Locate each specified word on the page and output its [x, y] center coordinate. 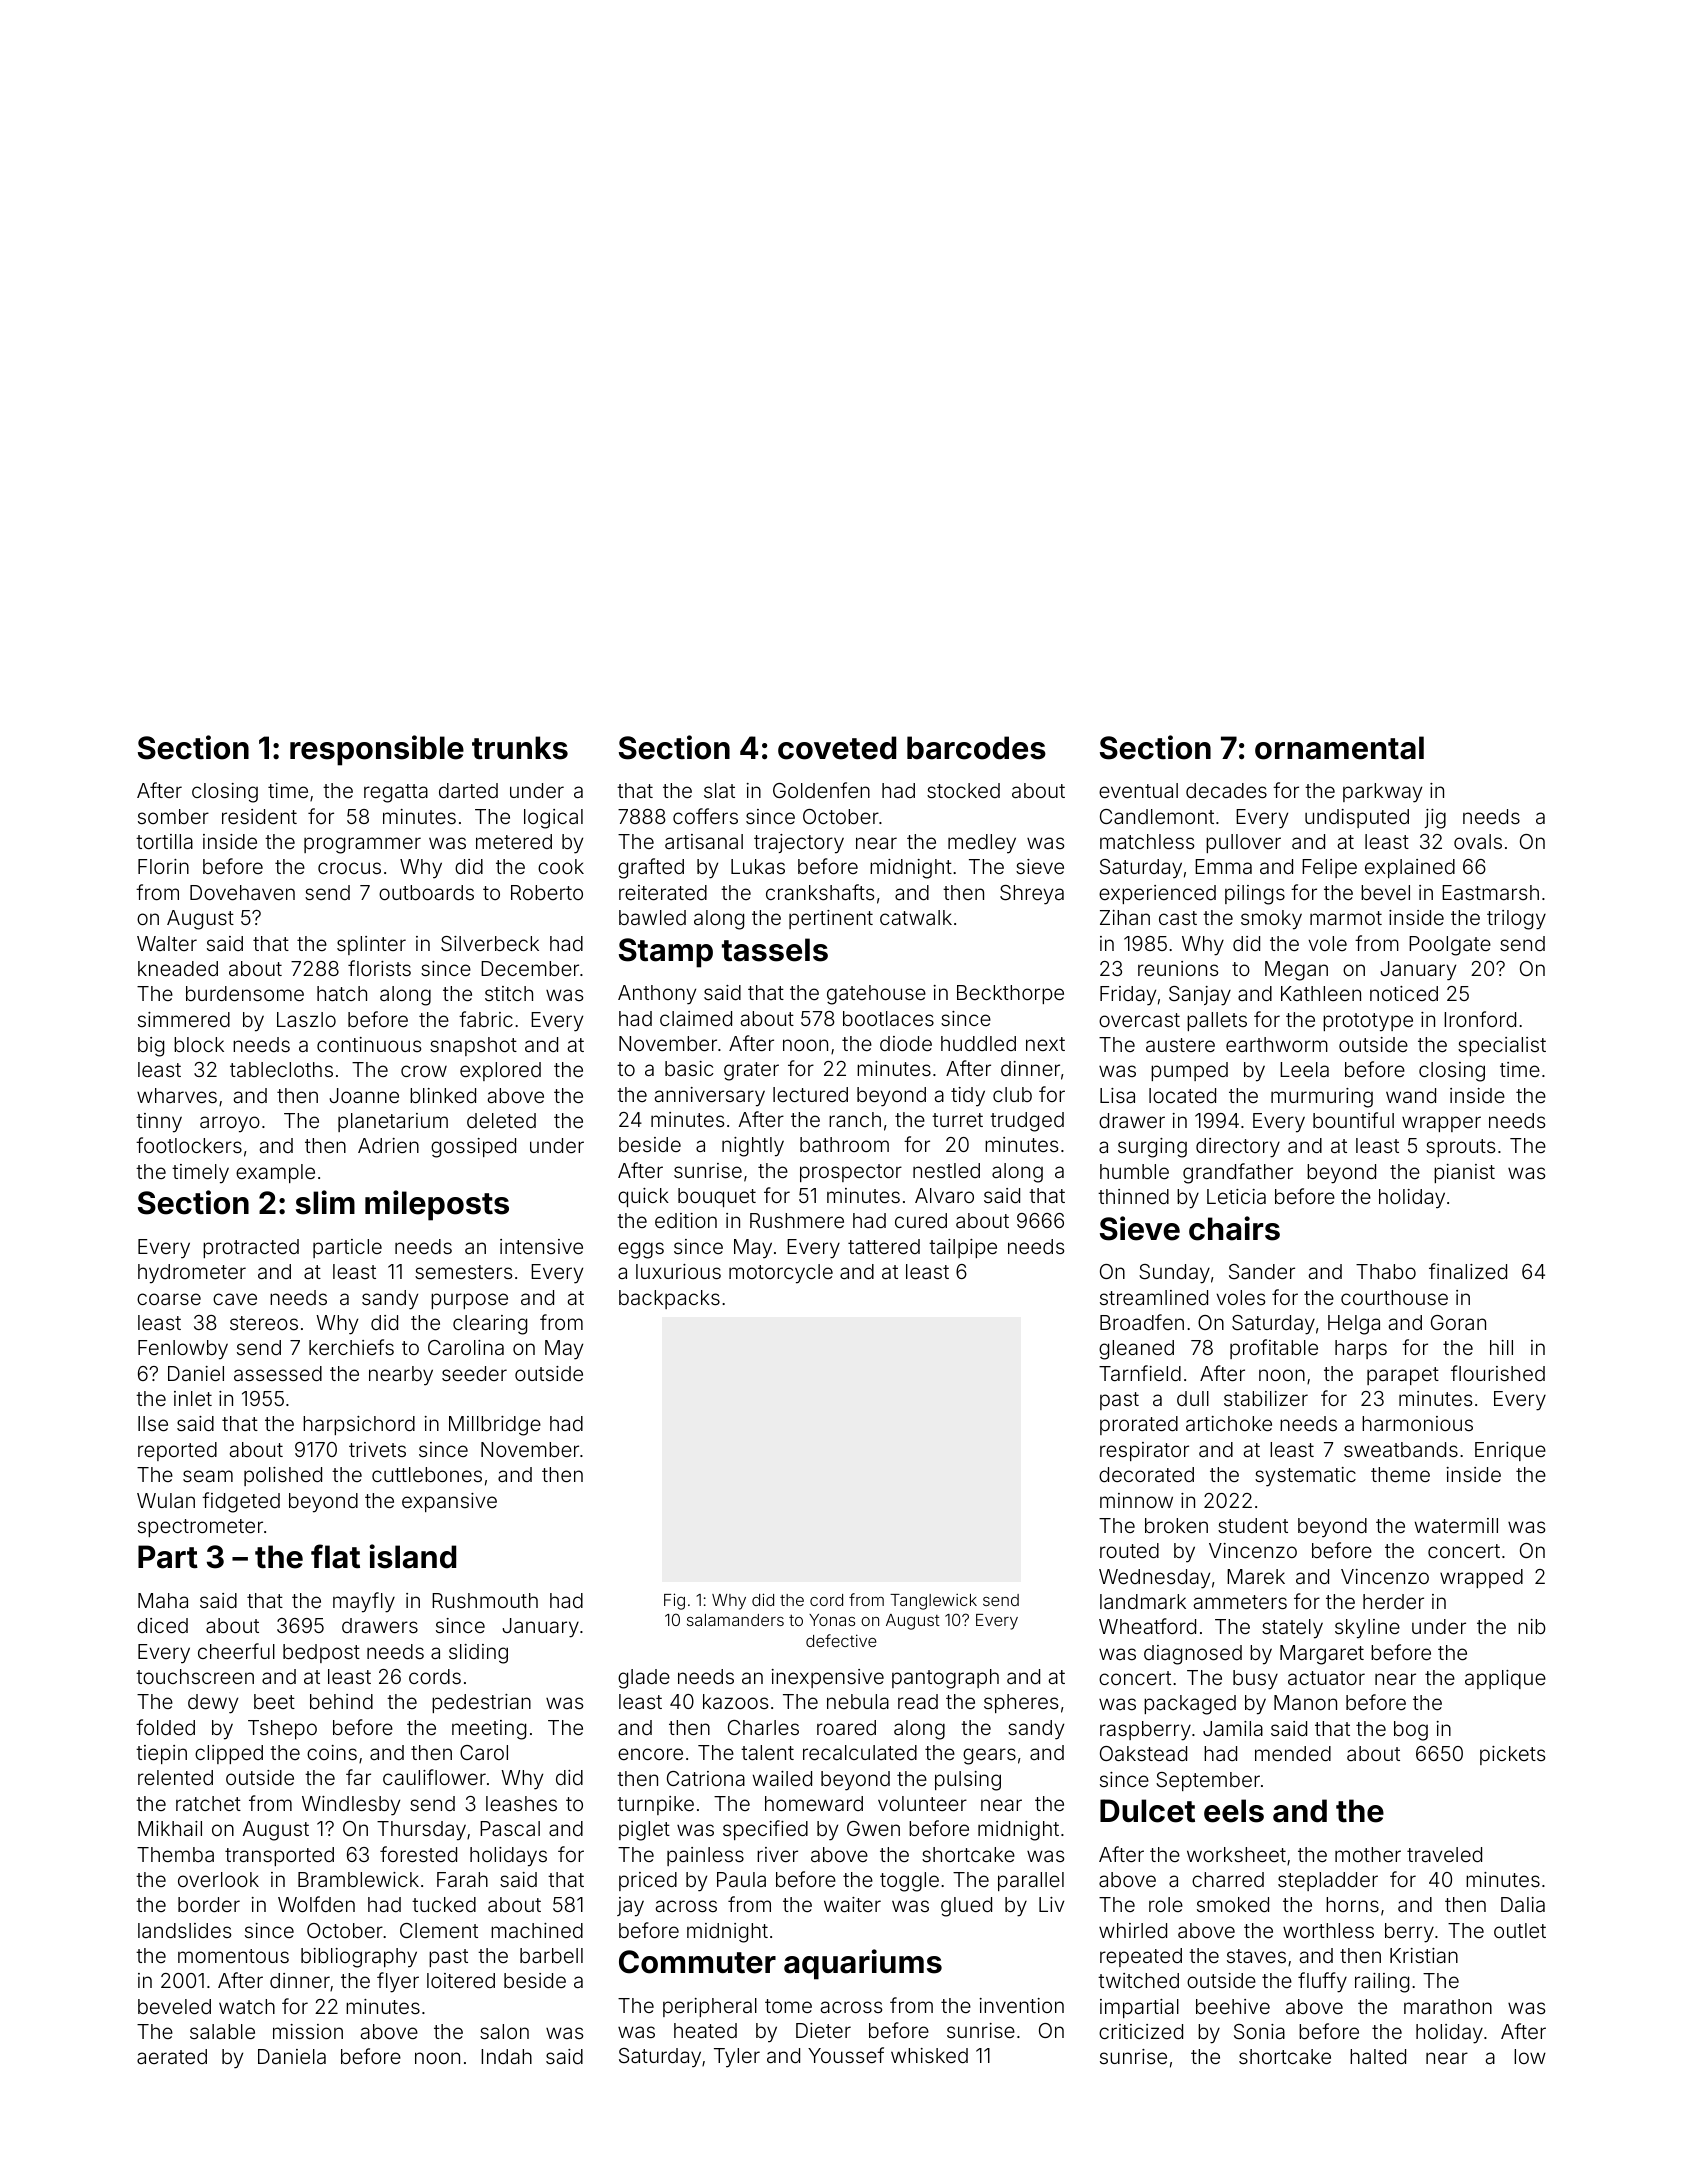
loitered [461, 1980]
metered [514, 841]
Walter [167, 943]
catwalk [916, 917]
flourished [1498, 1373]
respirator [1144, 1451]
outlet [1520, 1930]
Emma [1223, 866]
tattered [884, 1246]
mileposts [437, 1205]
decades [1226, 790]
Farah [462, 1879]
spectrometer [200, 1528]
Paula [741, 1879]
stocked [963, 790]
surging [1152, 1148]
